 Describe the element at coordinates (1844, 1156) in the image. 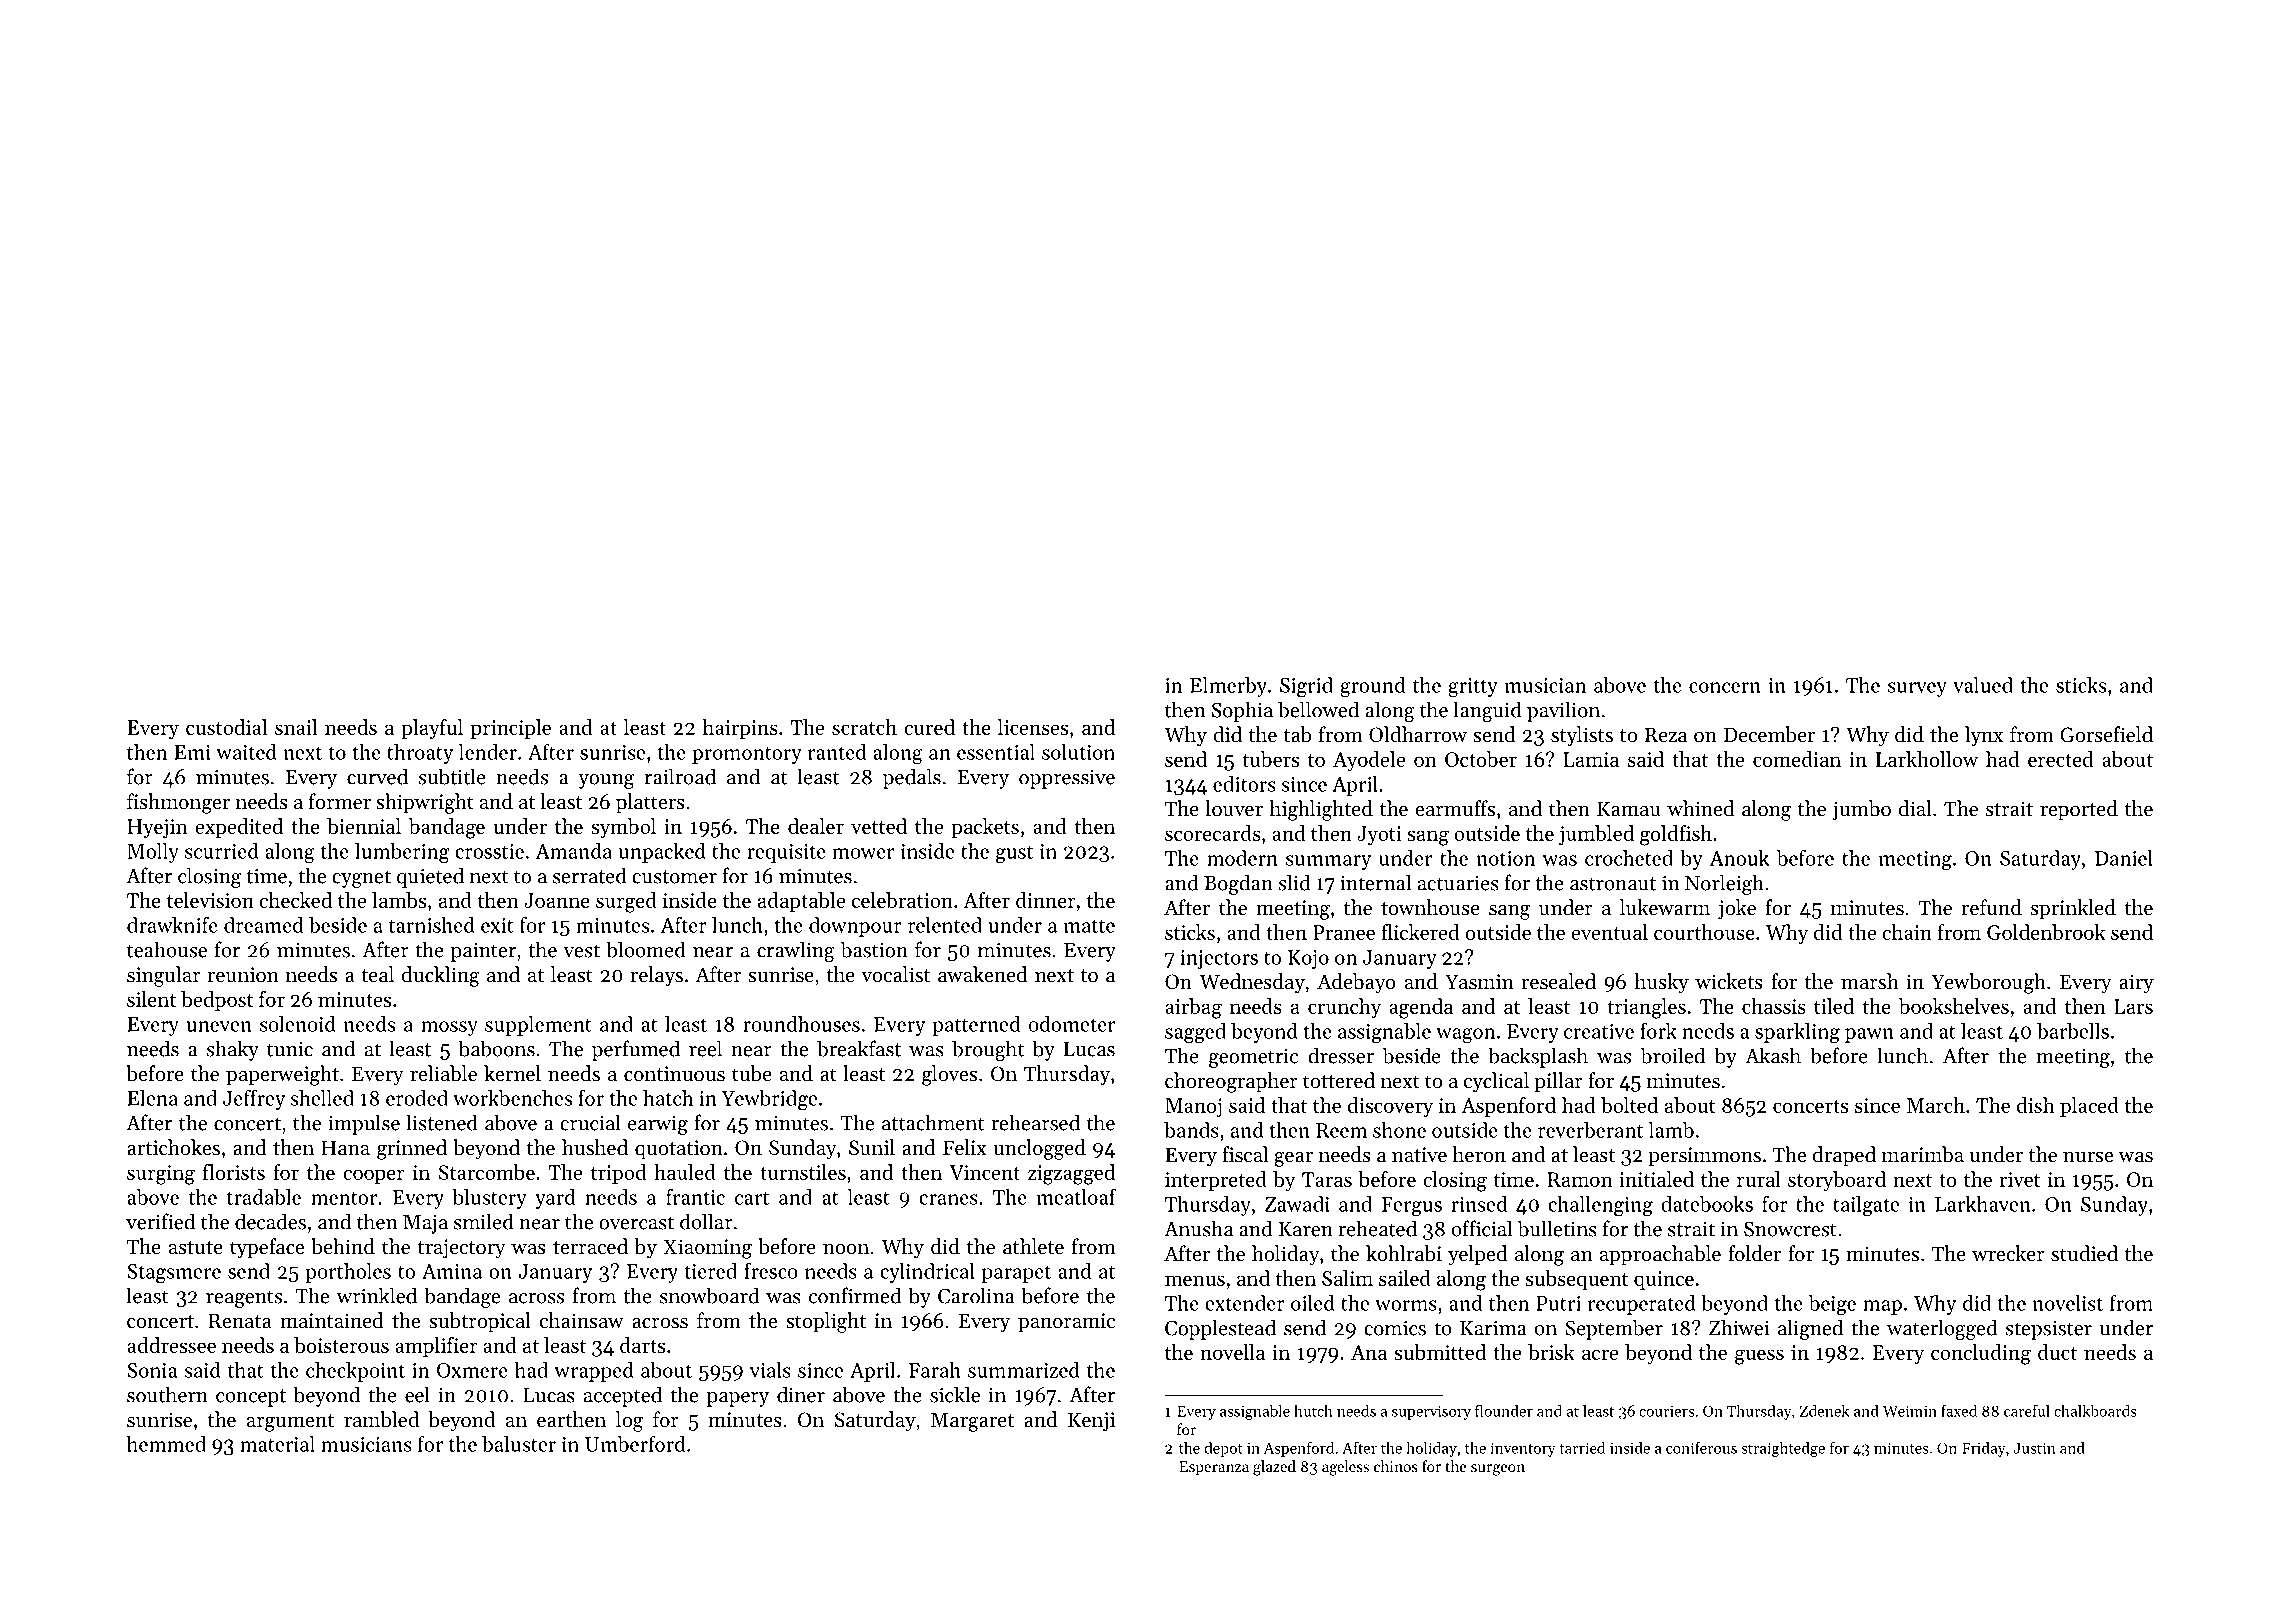

I see `draped` at that location.
